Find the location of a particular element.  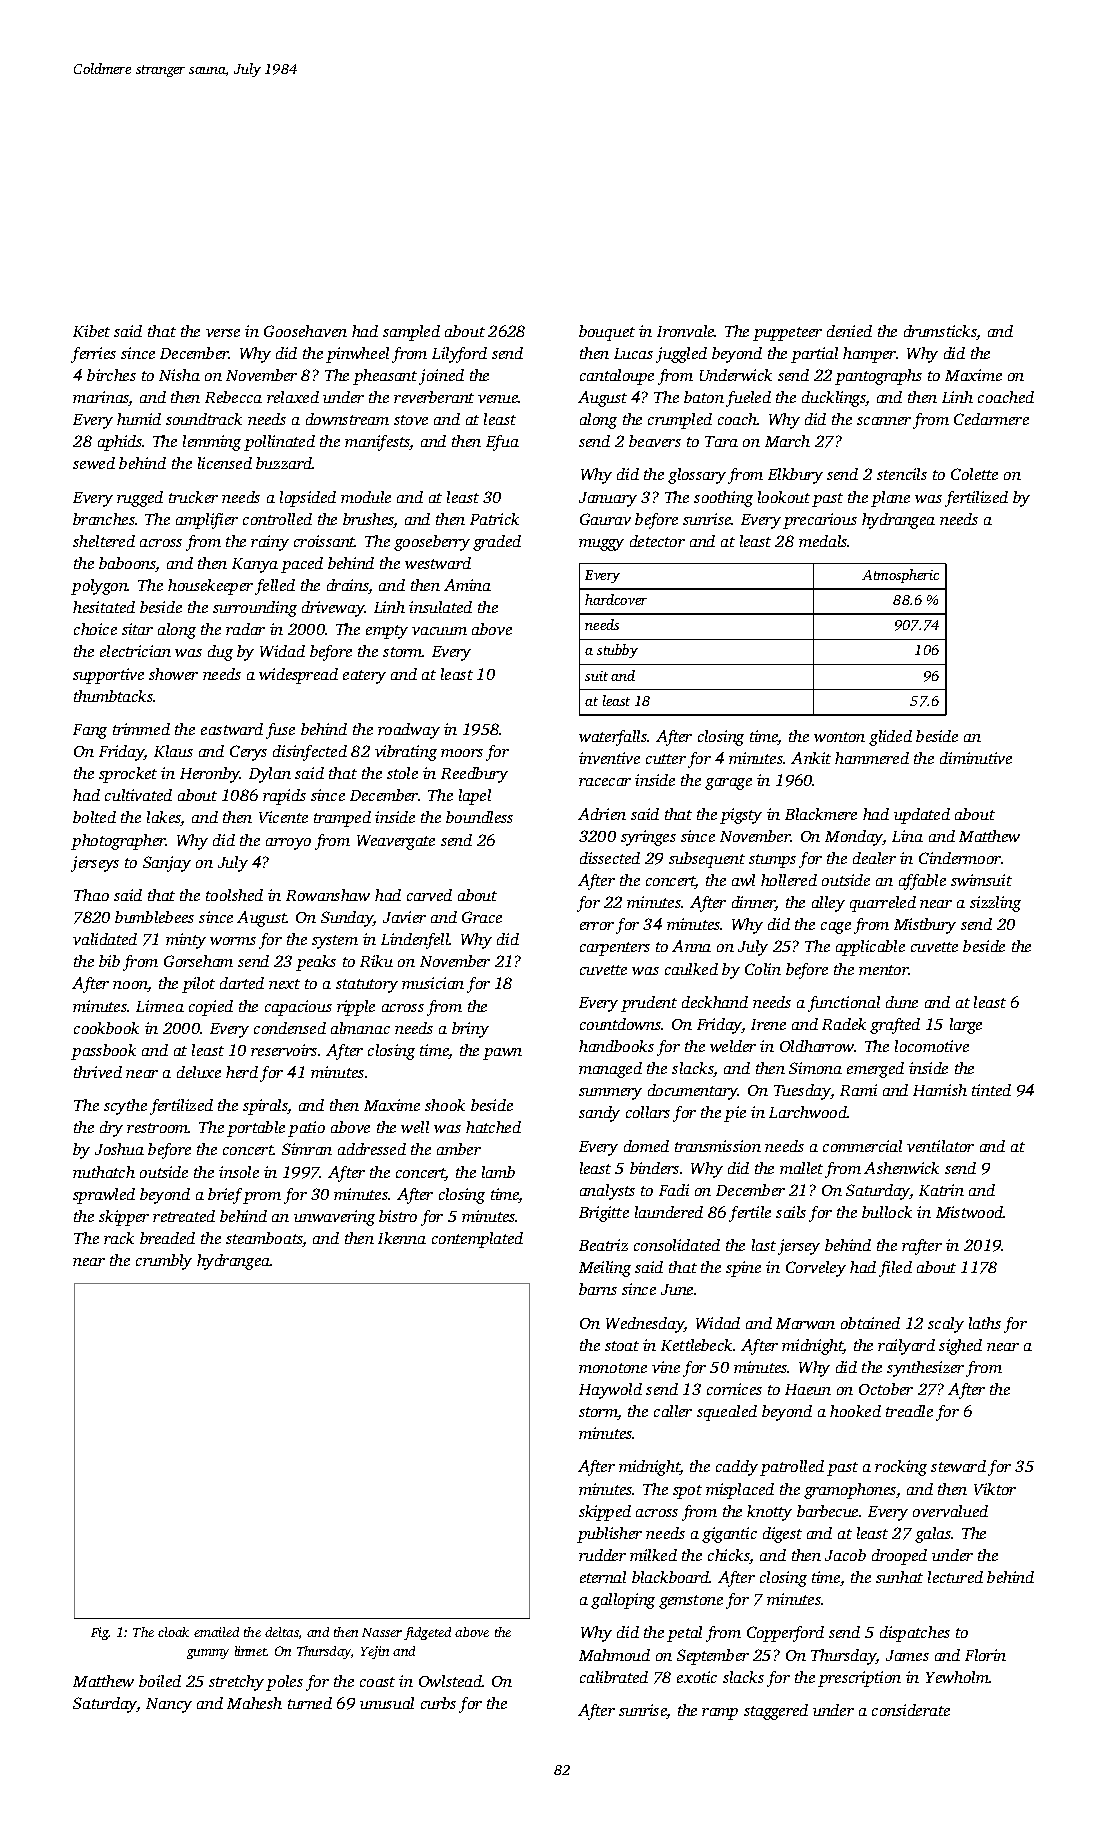

arroyo is located at coordinates (288, 844).
